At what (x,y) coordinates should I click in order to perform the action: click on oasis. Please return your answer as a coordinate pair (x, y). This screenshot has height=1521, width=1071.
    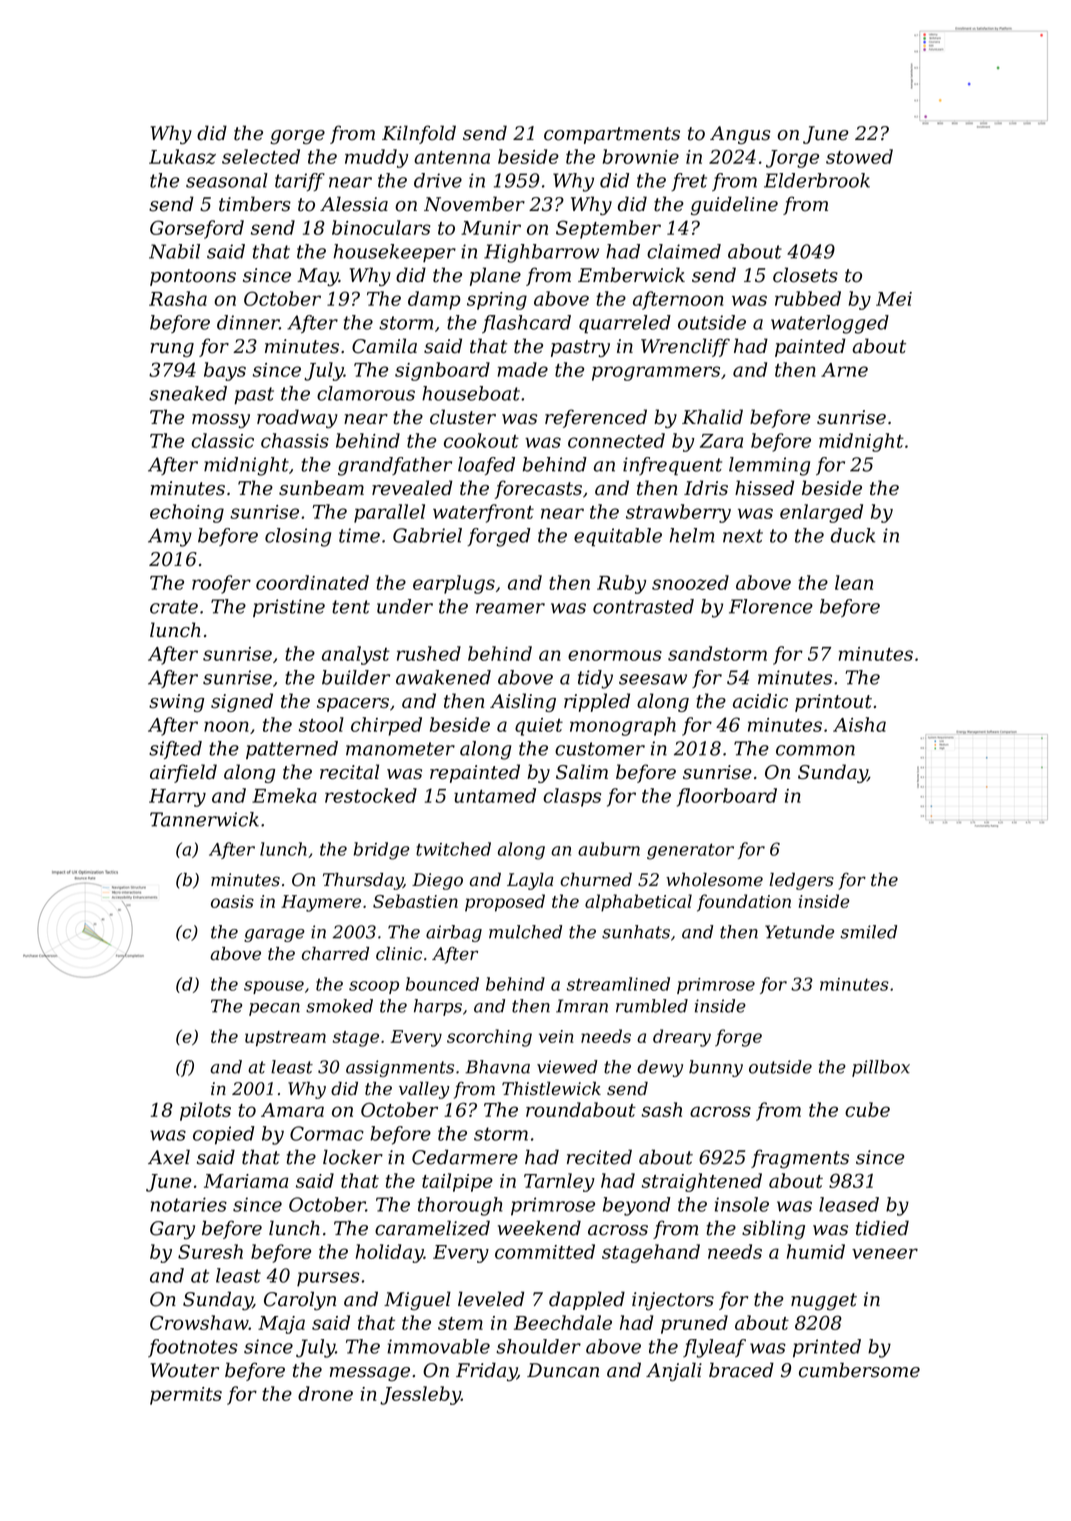
    Looking at the image, I should click on (232, 901).
